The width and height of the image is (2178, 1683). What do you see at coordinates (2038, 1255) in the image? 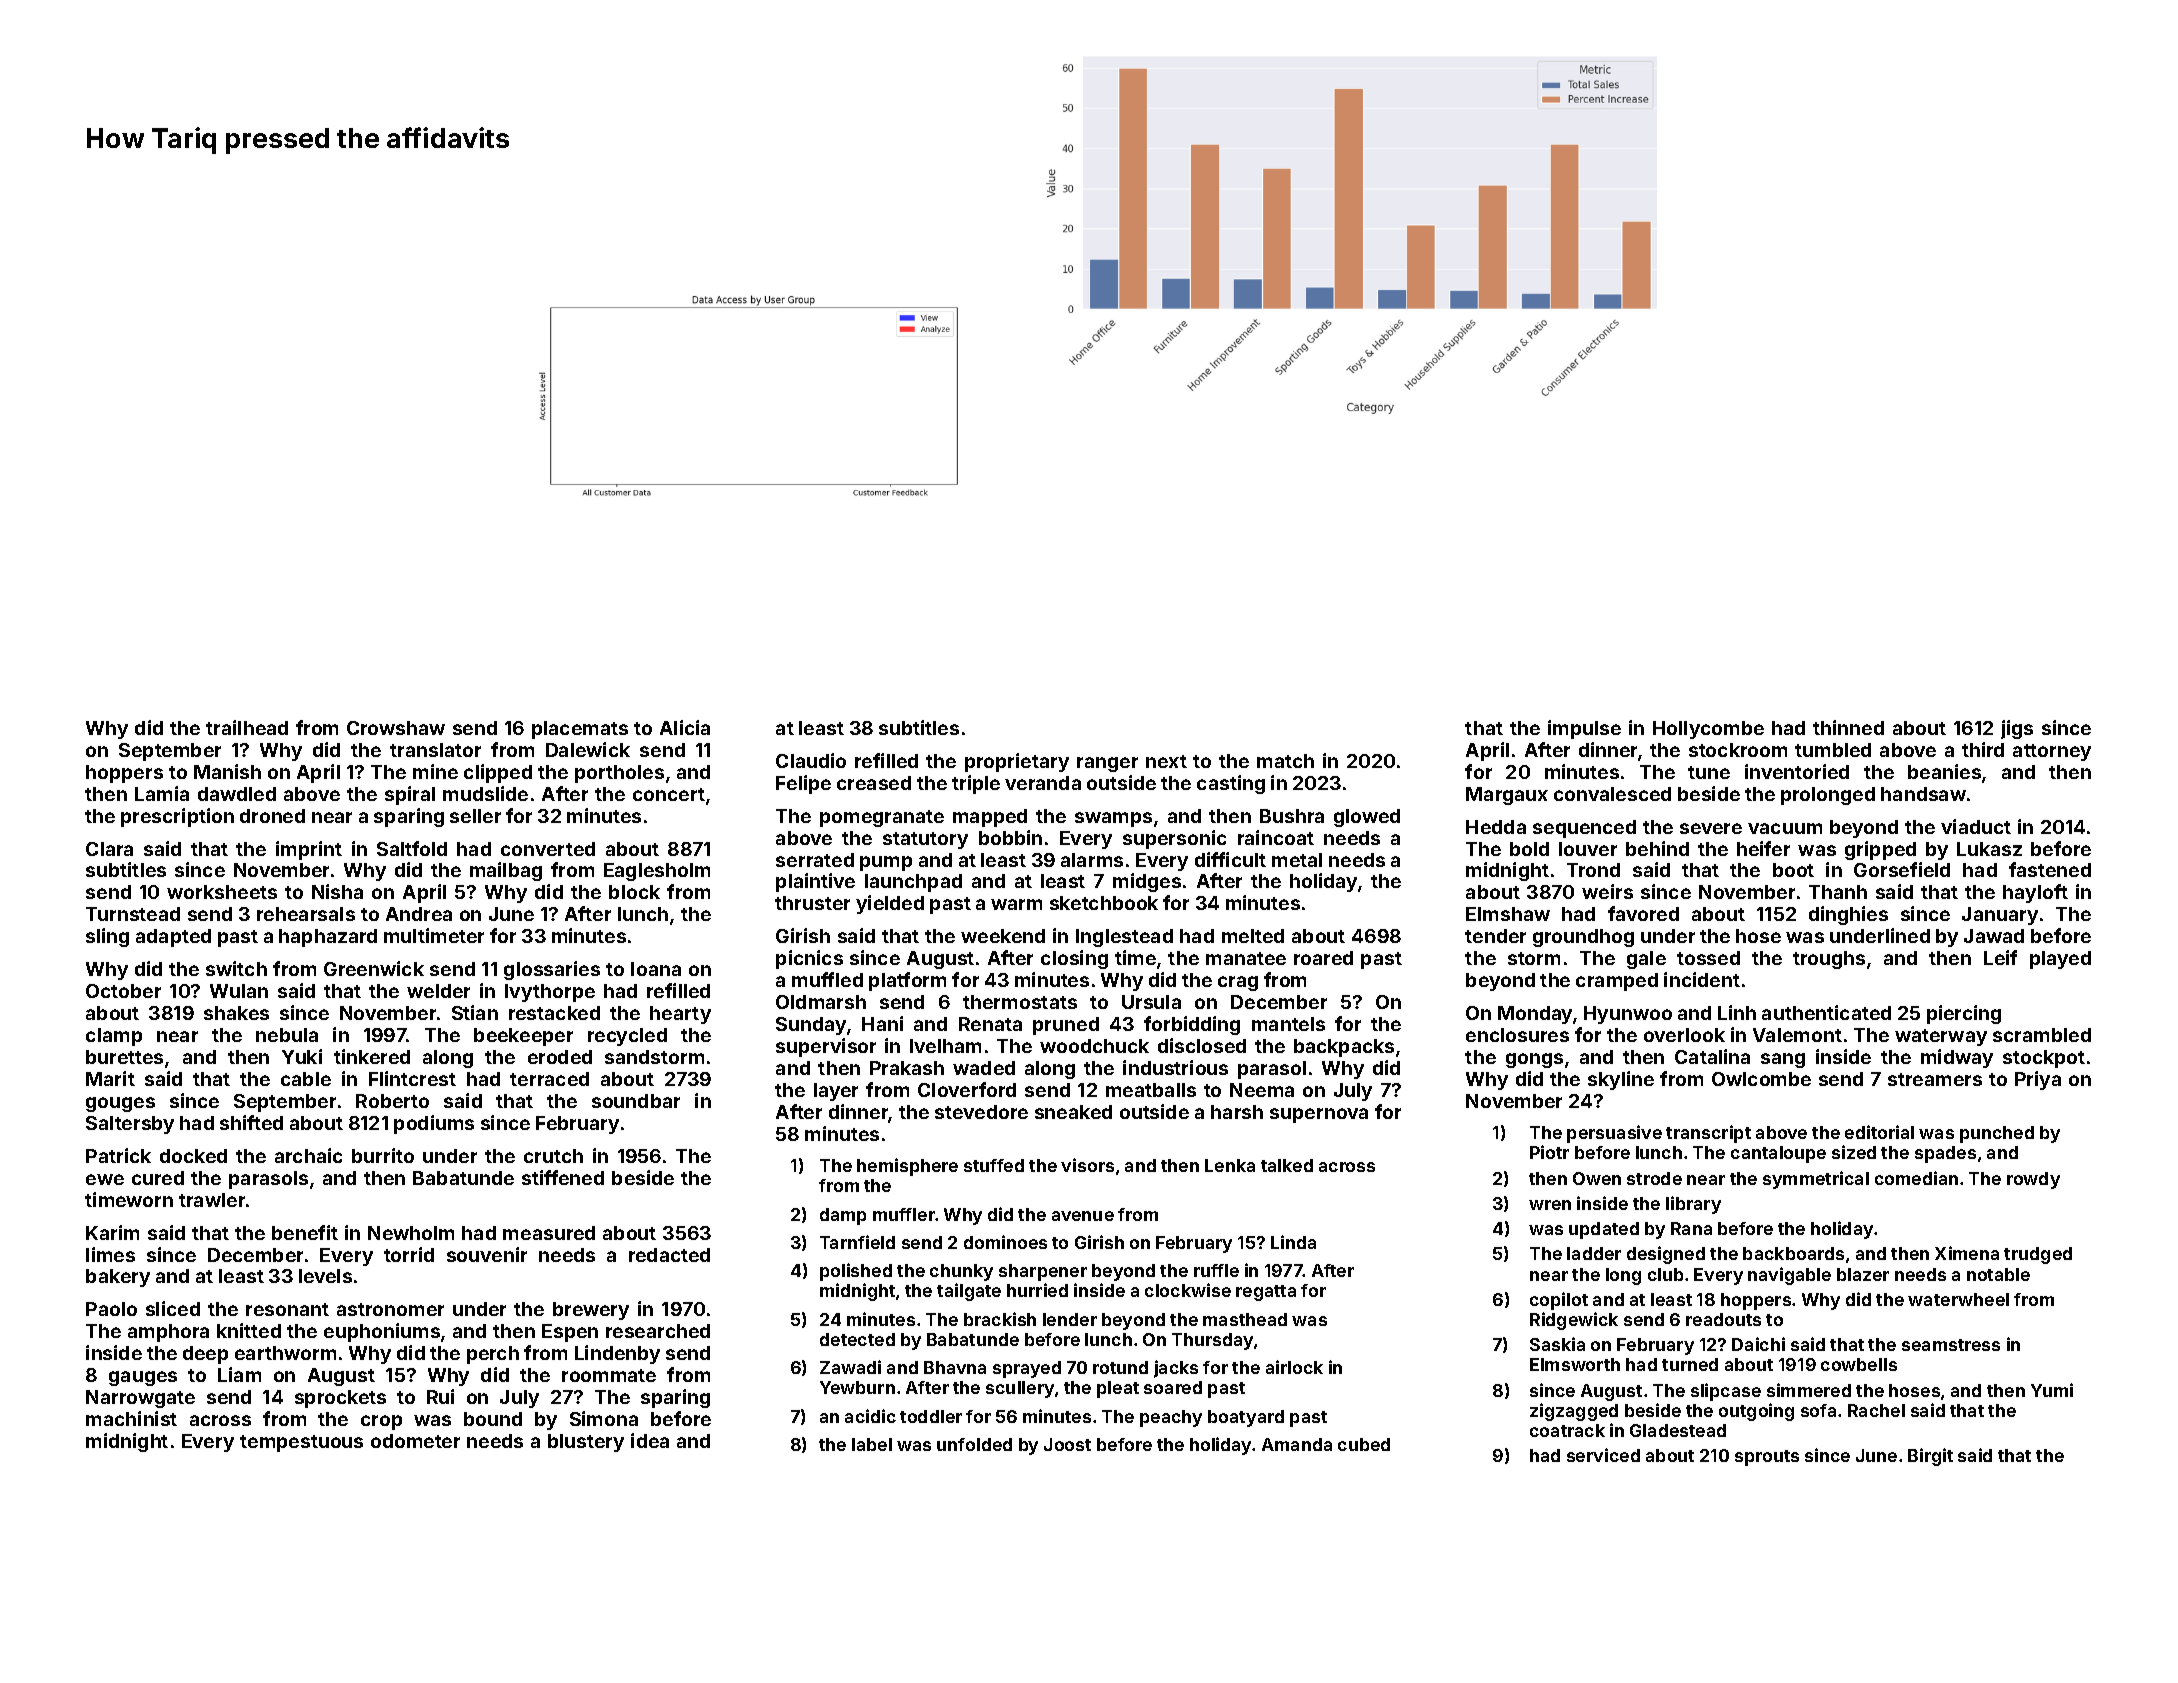
I see `trudged` at bounding box center [2038, 1255].
